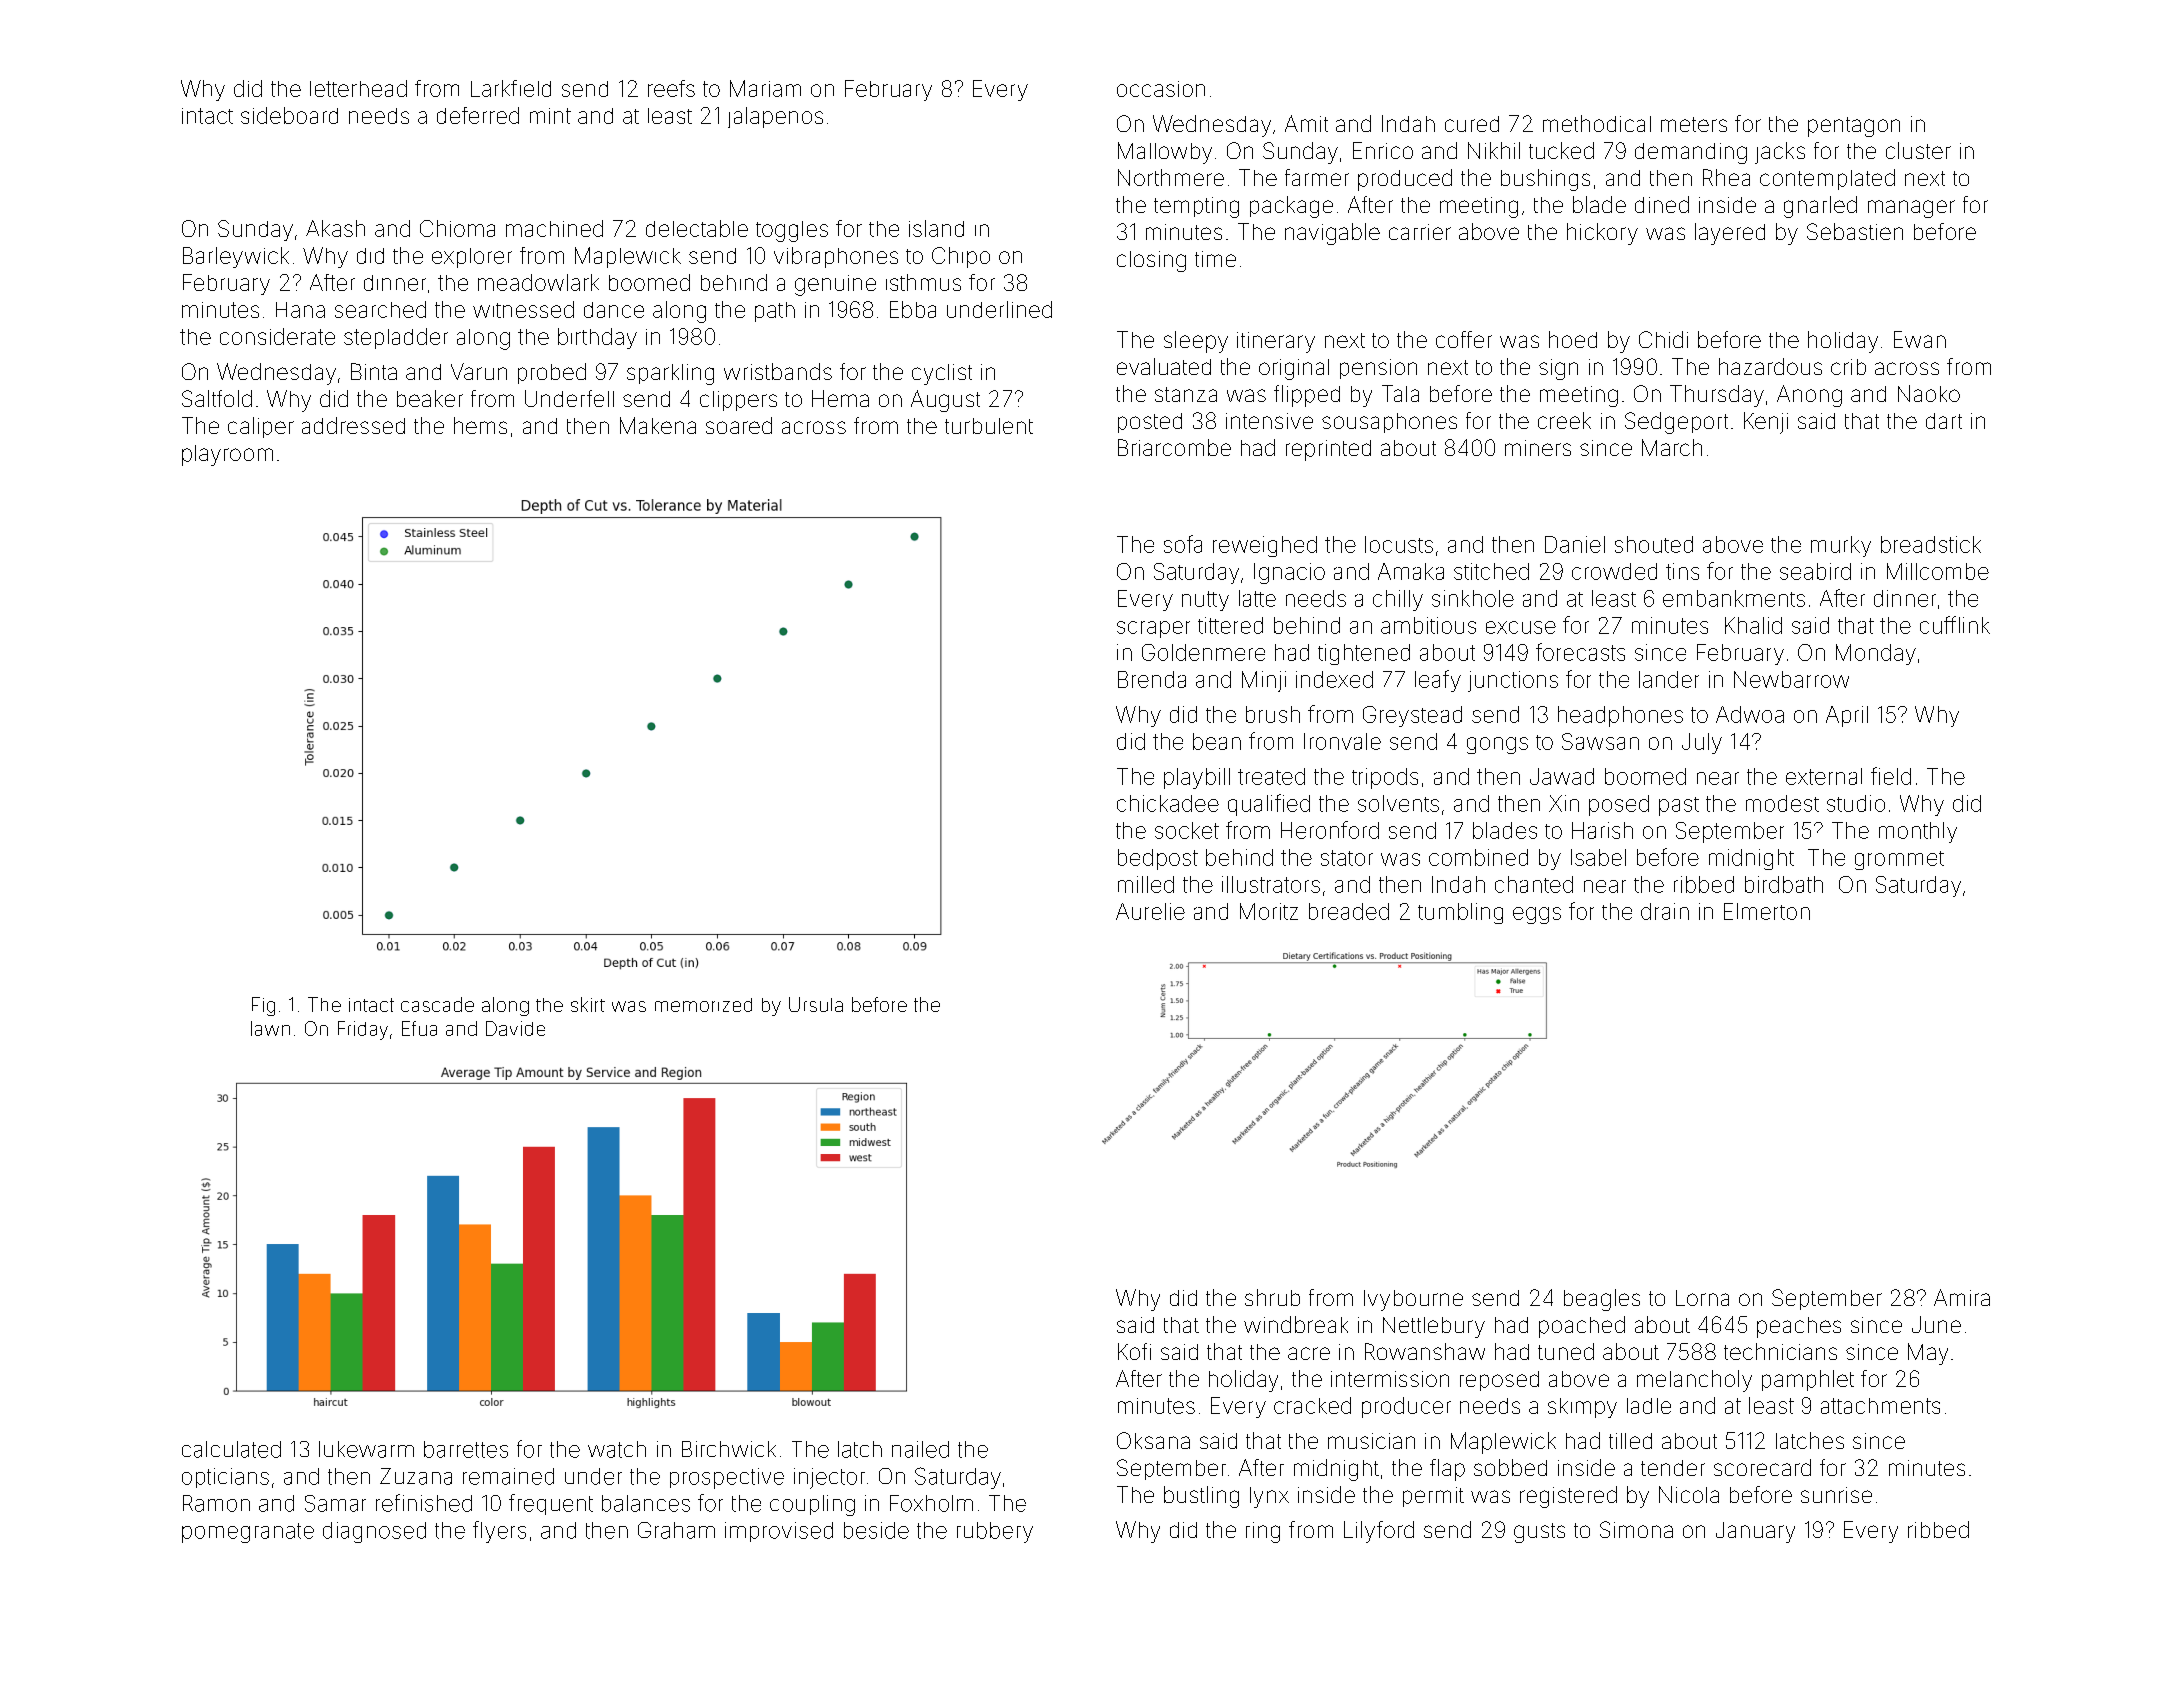  I want to click on calculated, so click(231, 1449).
